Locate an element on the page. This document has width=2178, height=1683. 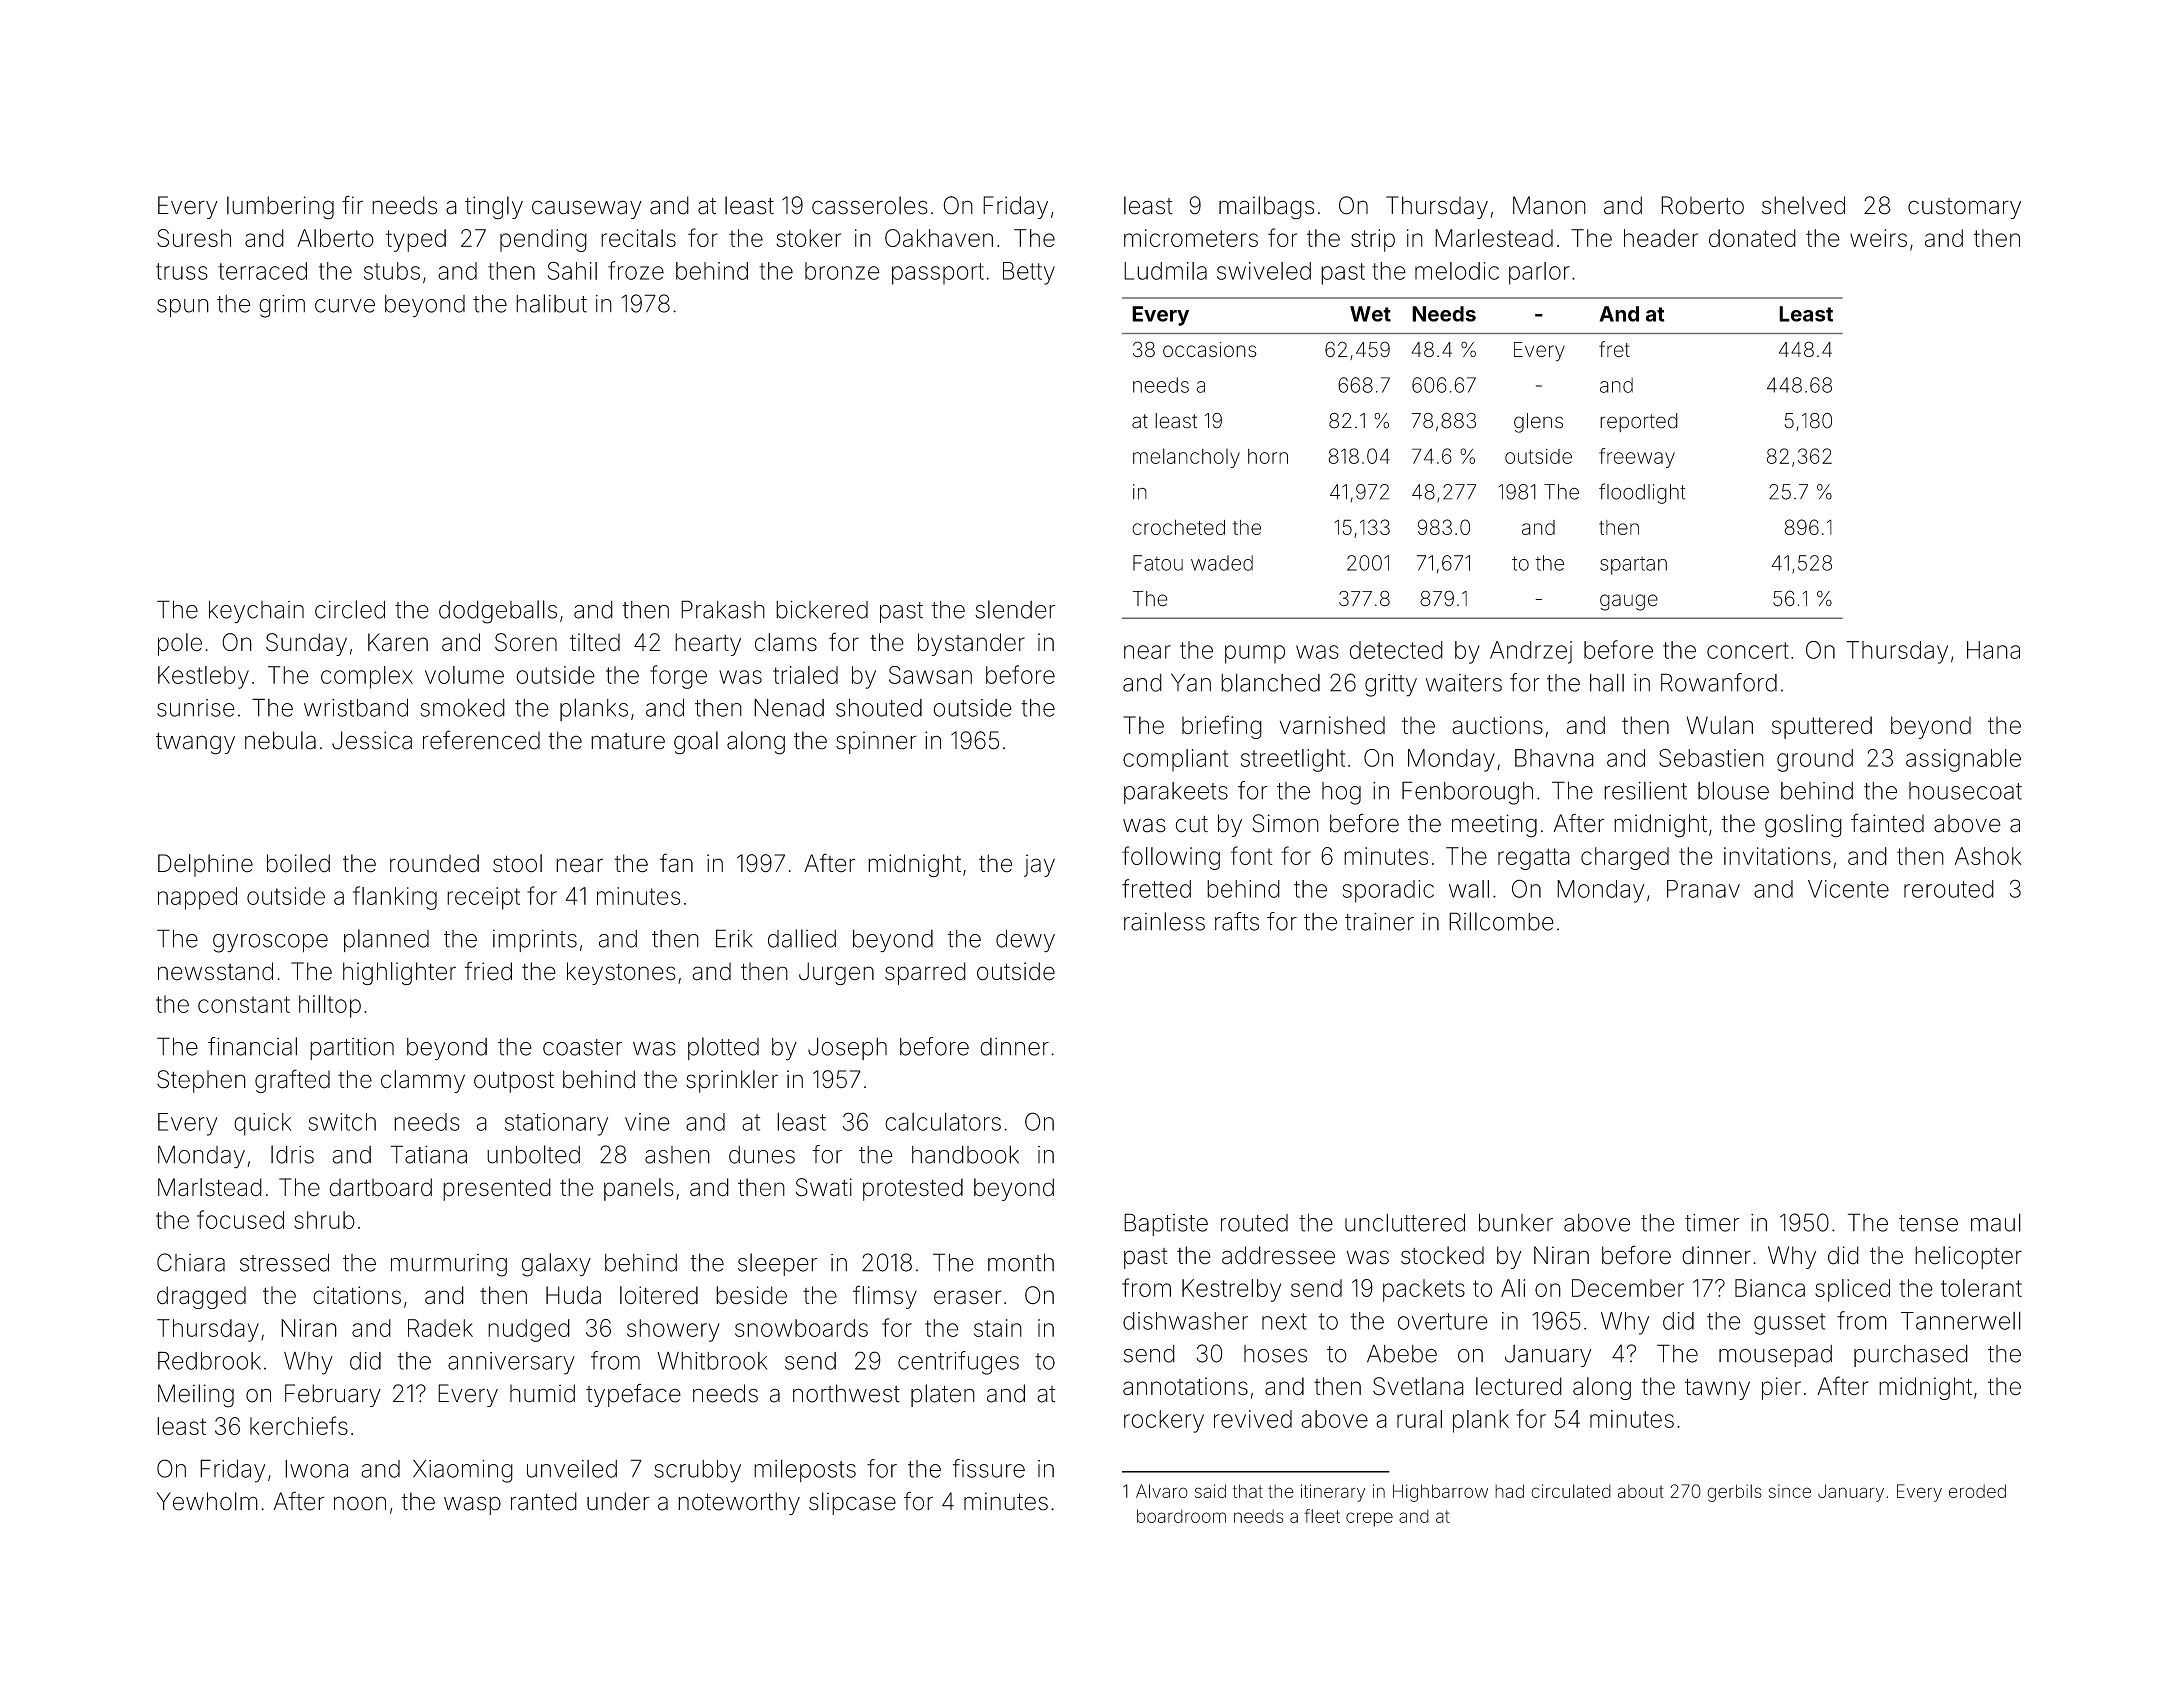
lumbering is located at coordinates (280, 208).
